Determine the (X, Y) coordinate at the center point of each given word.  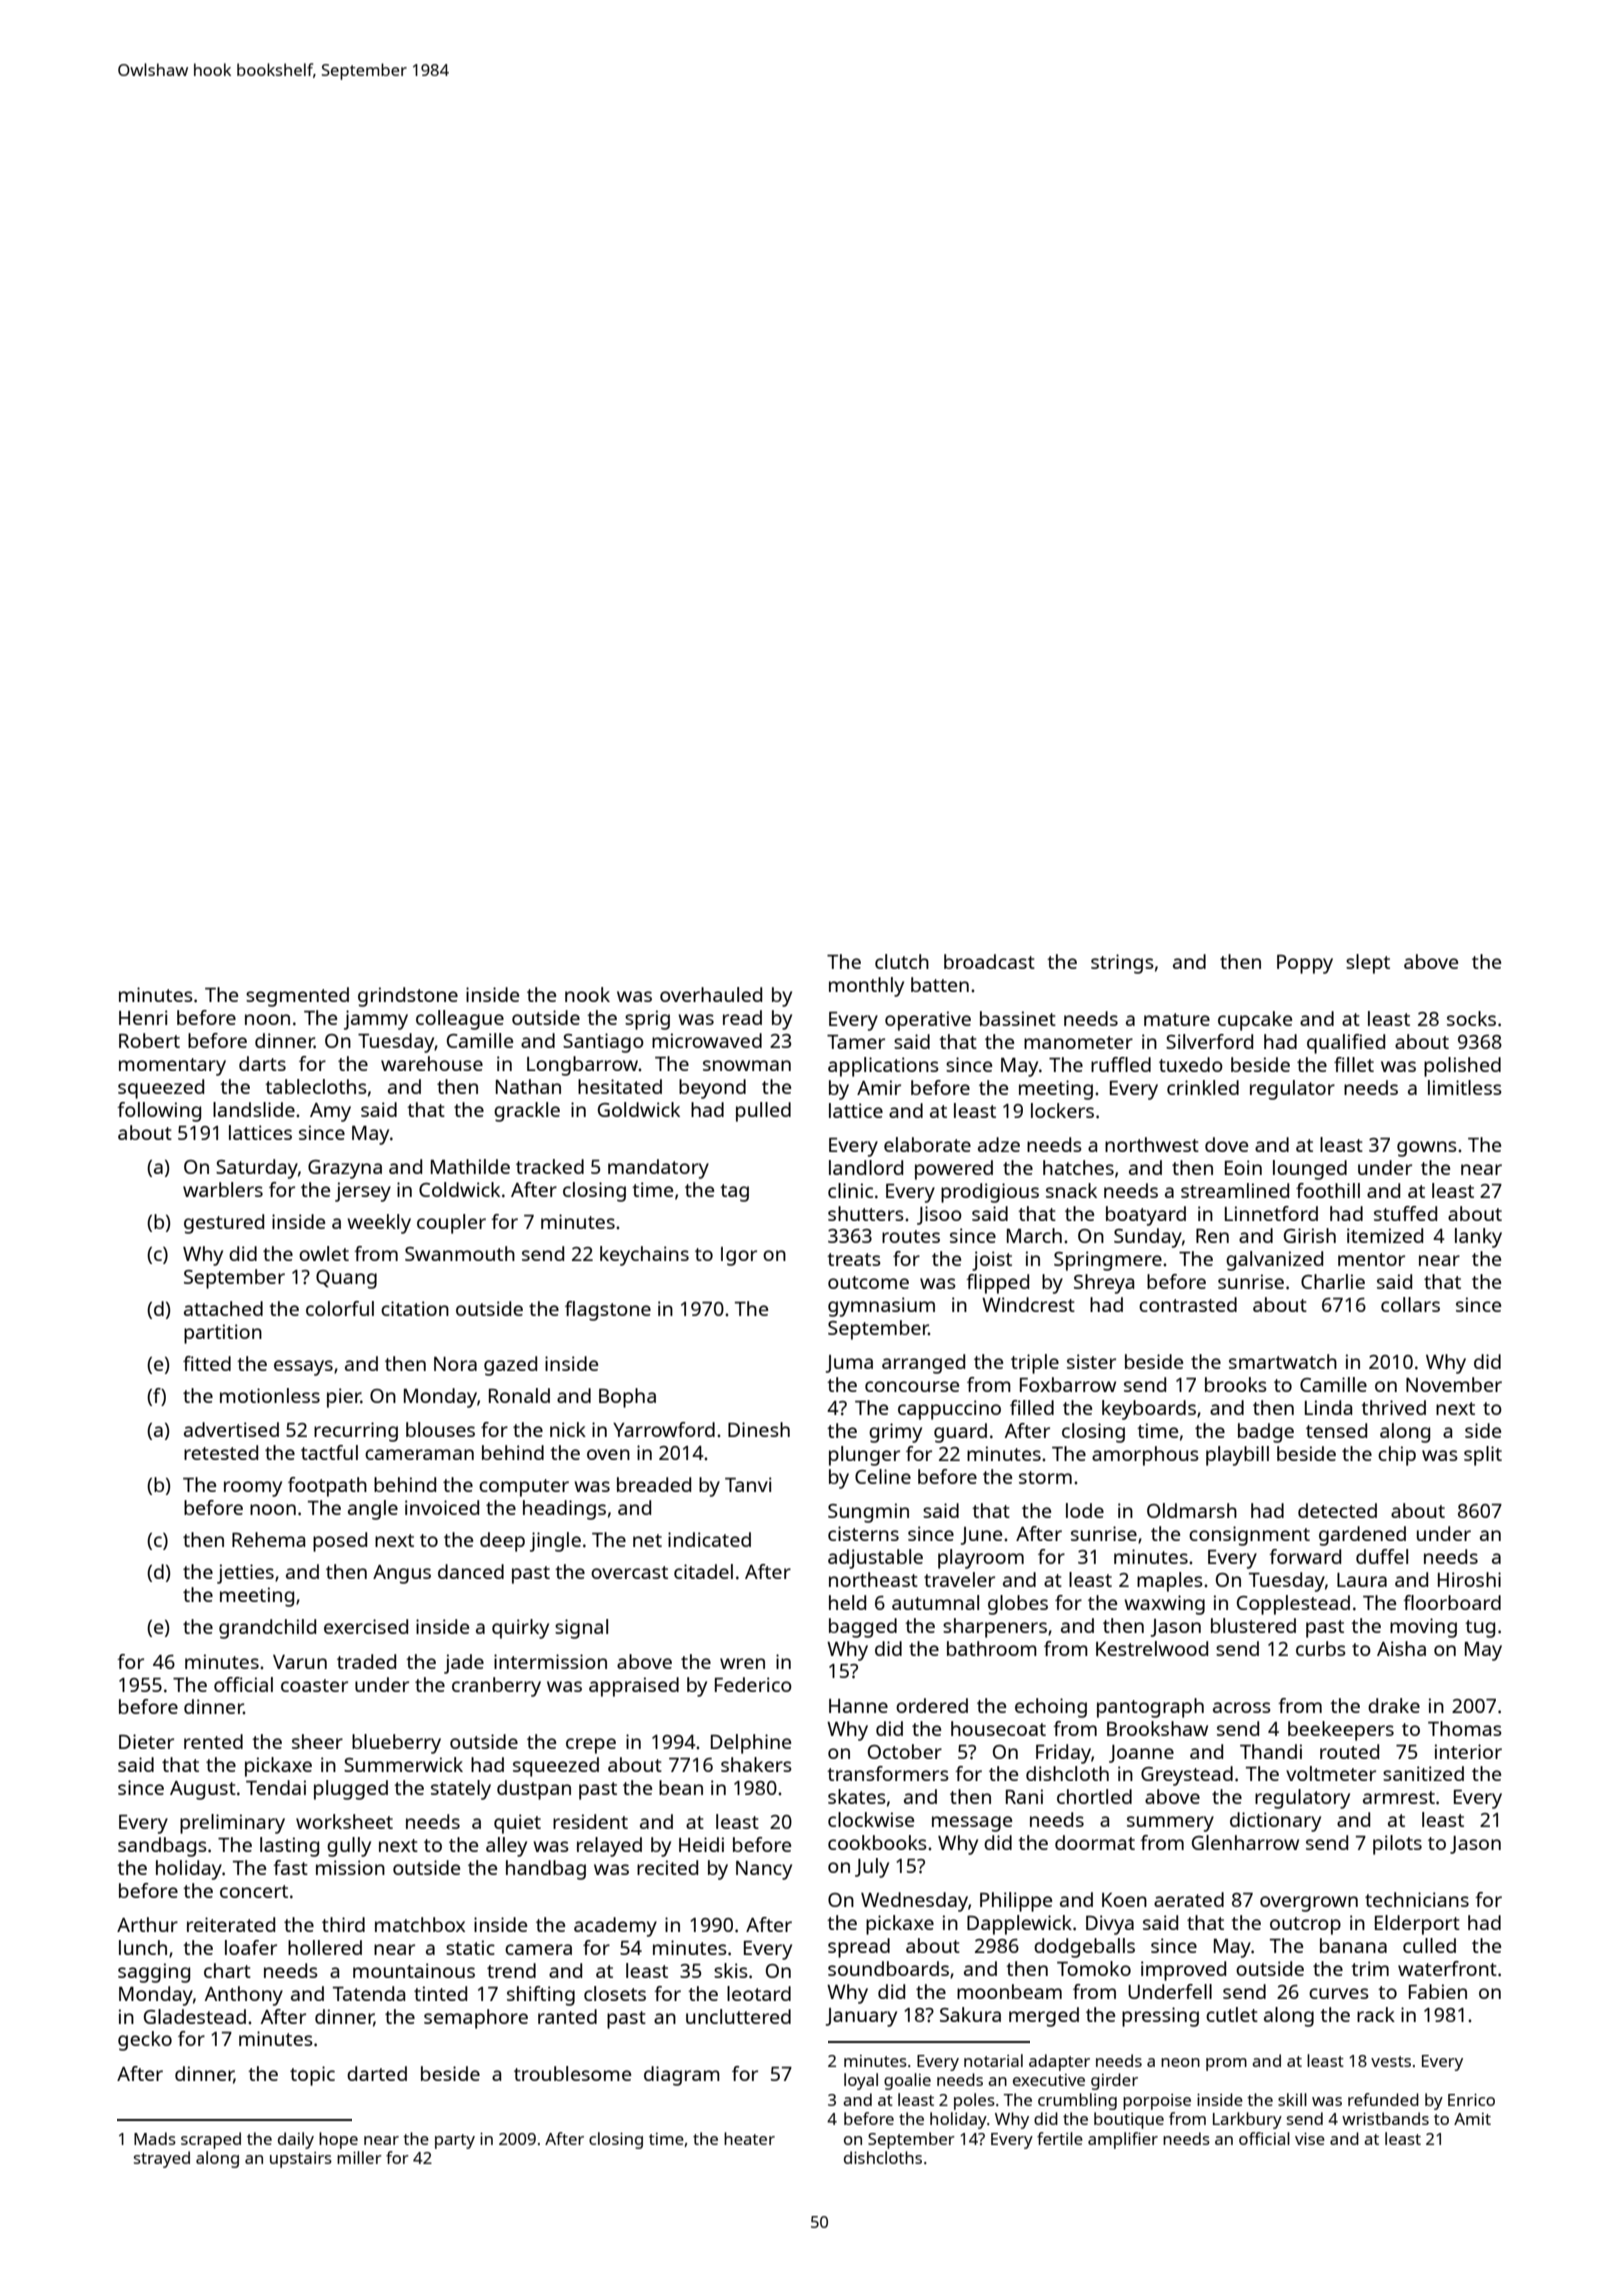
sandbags (162, 1847)
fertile (1060, 2138)
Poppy (1305, 964)
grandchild (267, 1629)
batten (940, 984)
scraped (211, 2140)
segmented (297, 997)
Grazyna (345, 1169)
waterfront (1447, 1968)
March (1034, 1235)
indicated (709, 1539)
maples (1170, 1582)
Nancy (764, 1870)
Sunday (1148, 1238)
